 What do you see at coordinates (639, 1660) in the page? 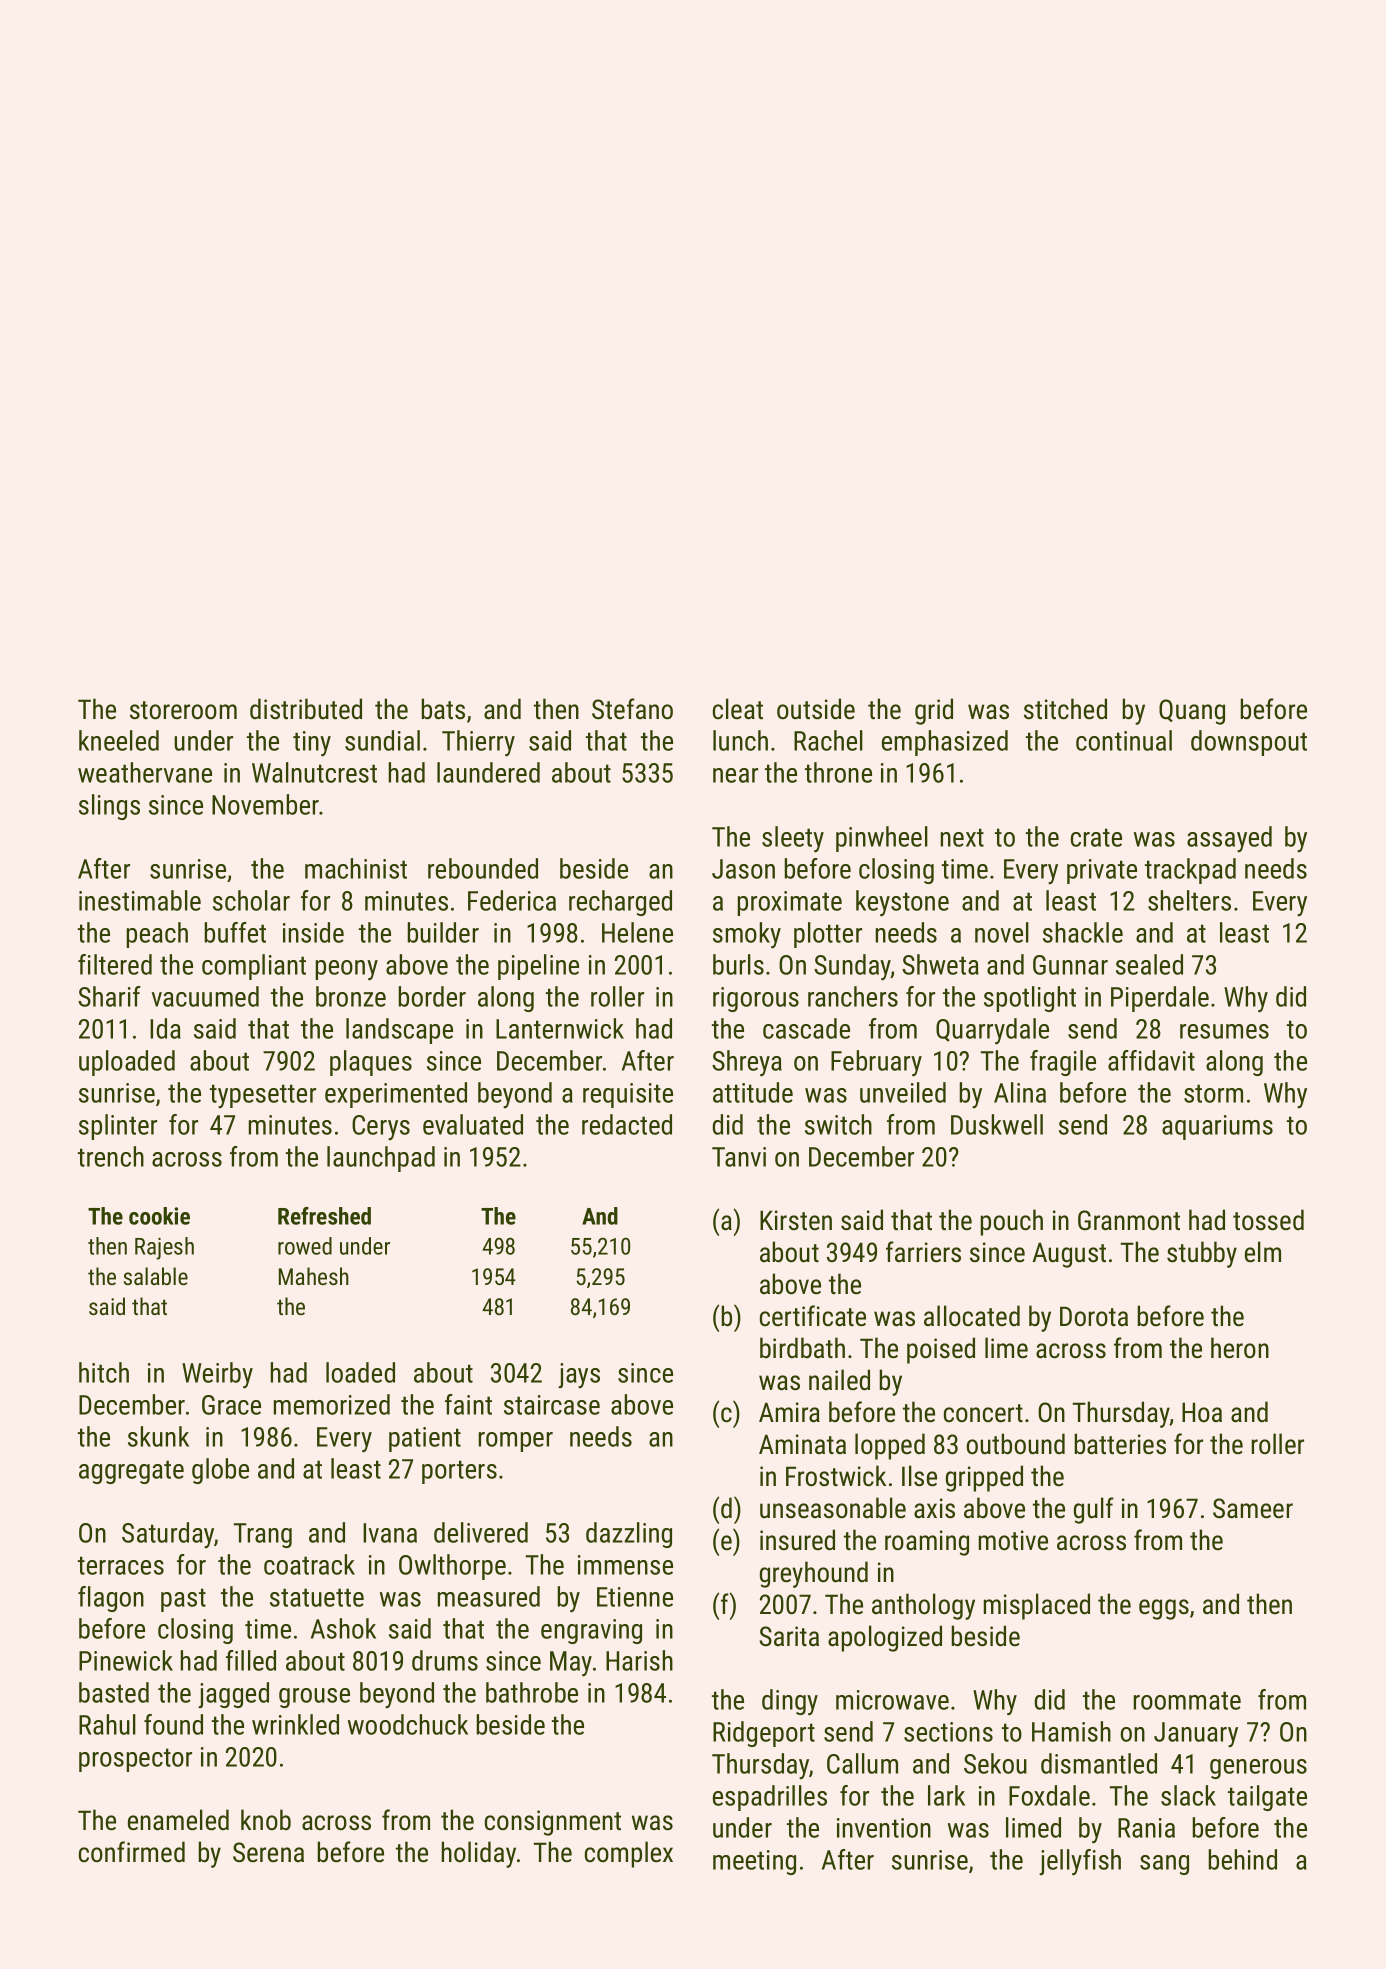
I see `Harish` at bounding box center [639, 1660].
